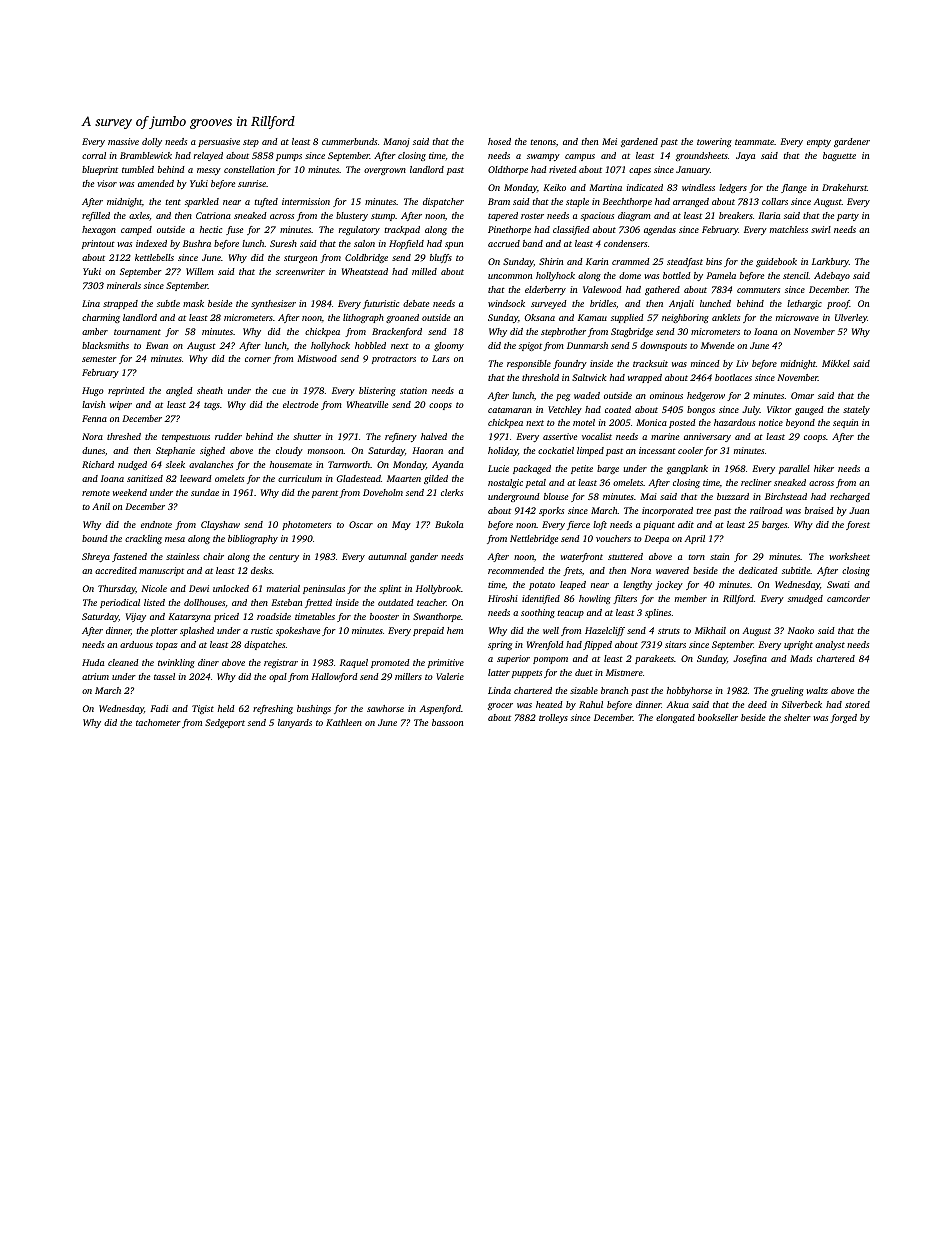 The width and height of the image is (952, 1233). What do you see at coordinates (278, 677) in the image?
I see `opal` at bounding box center [278, 677].
